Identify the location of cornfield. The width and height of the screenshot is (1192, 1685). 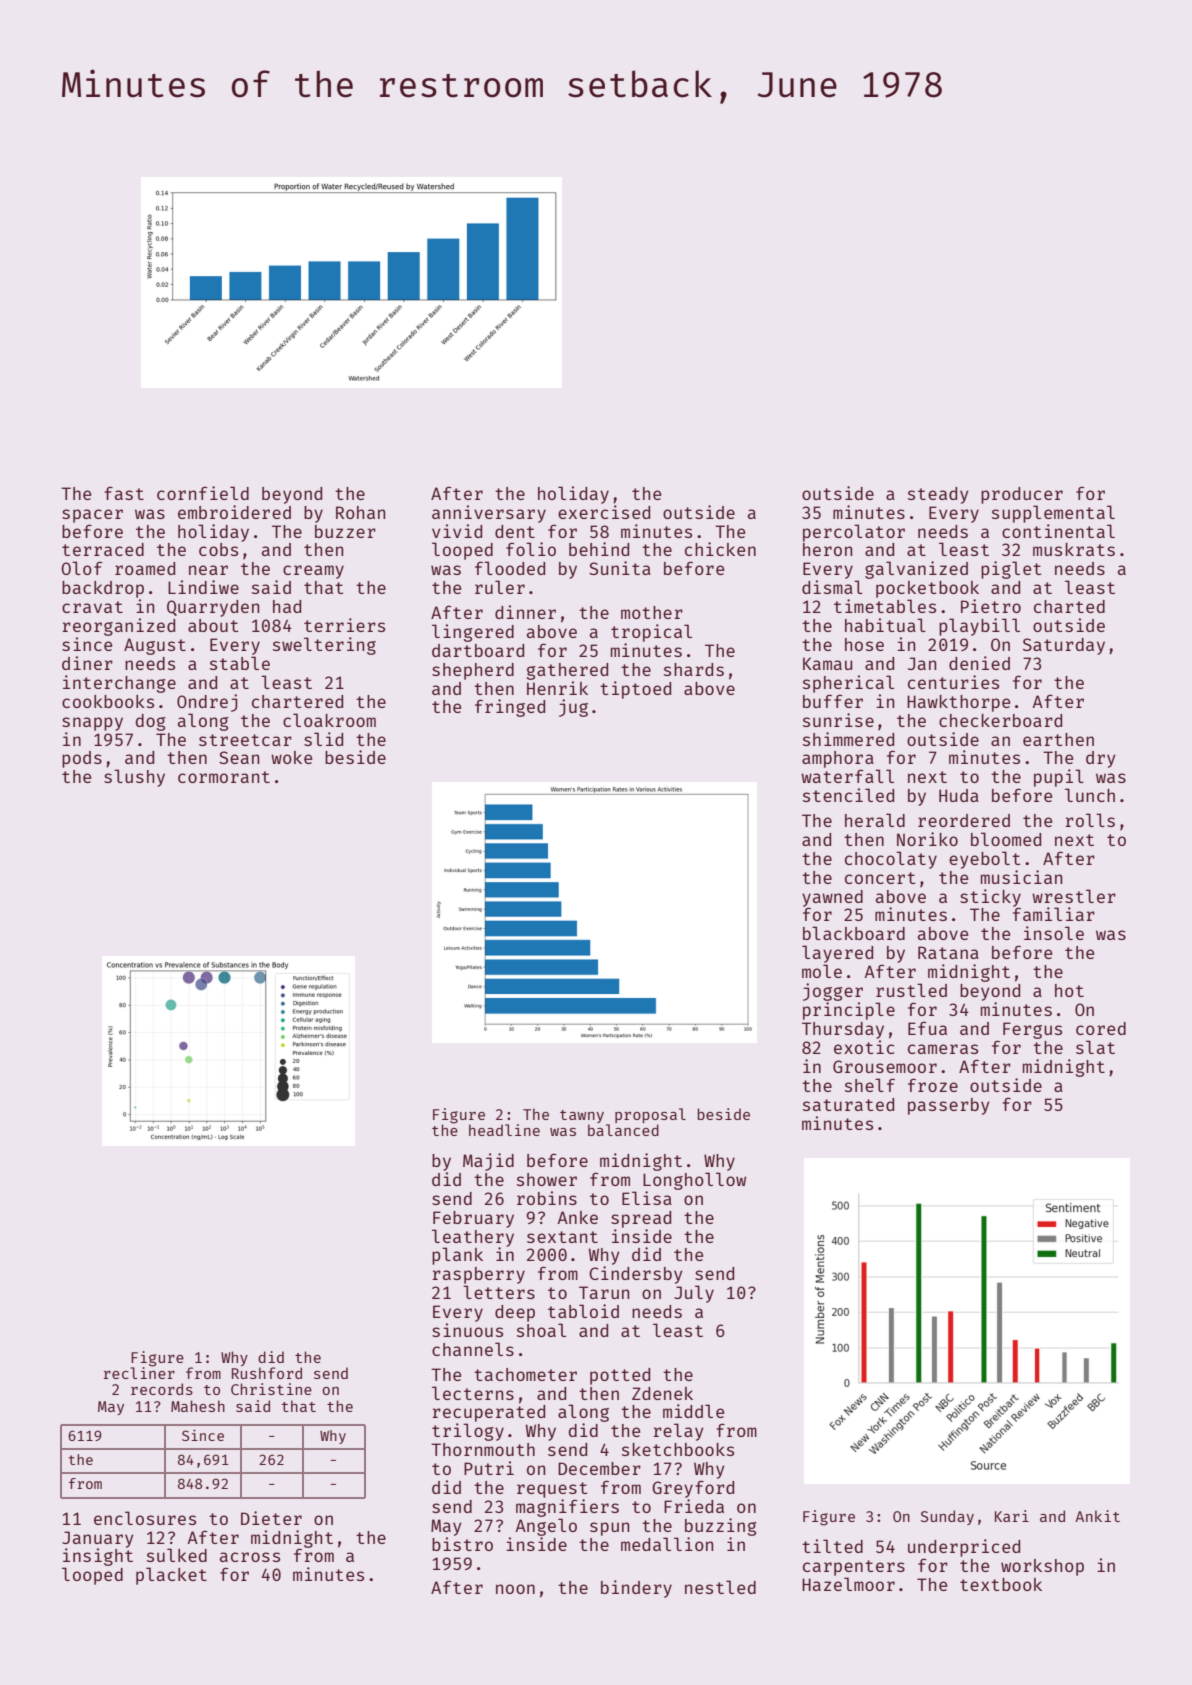
(203, 493).
